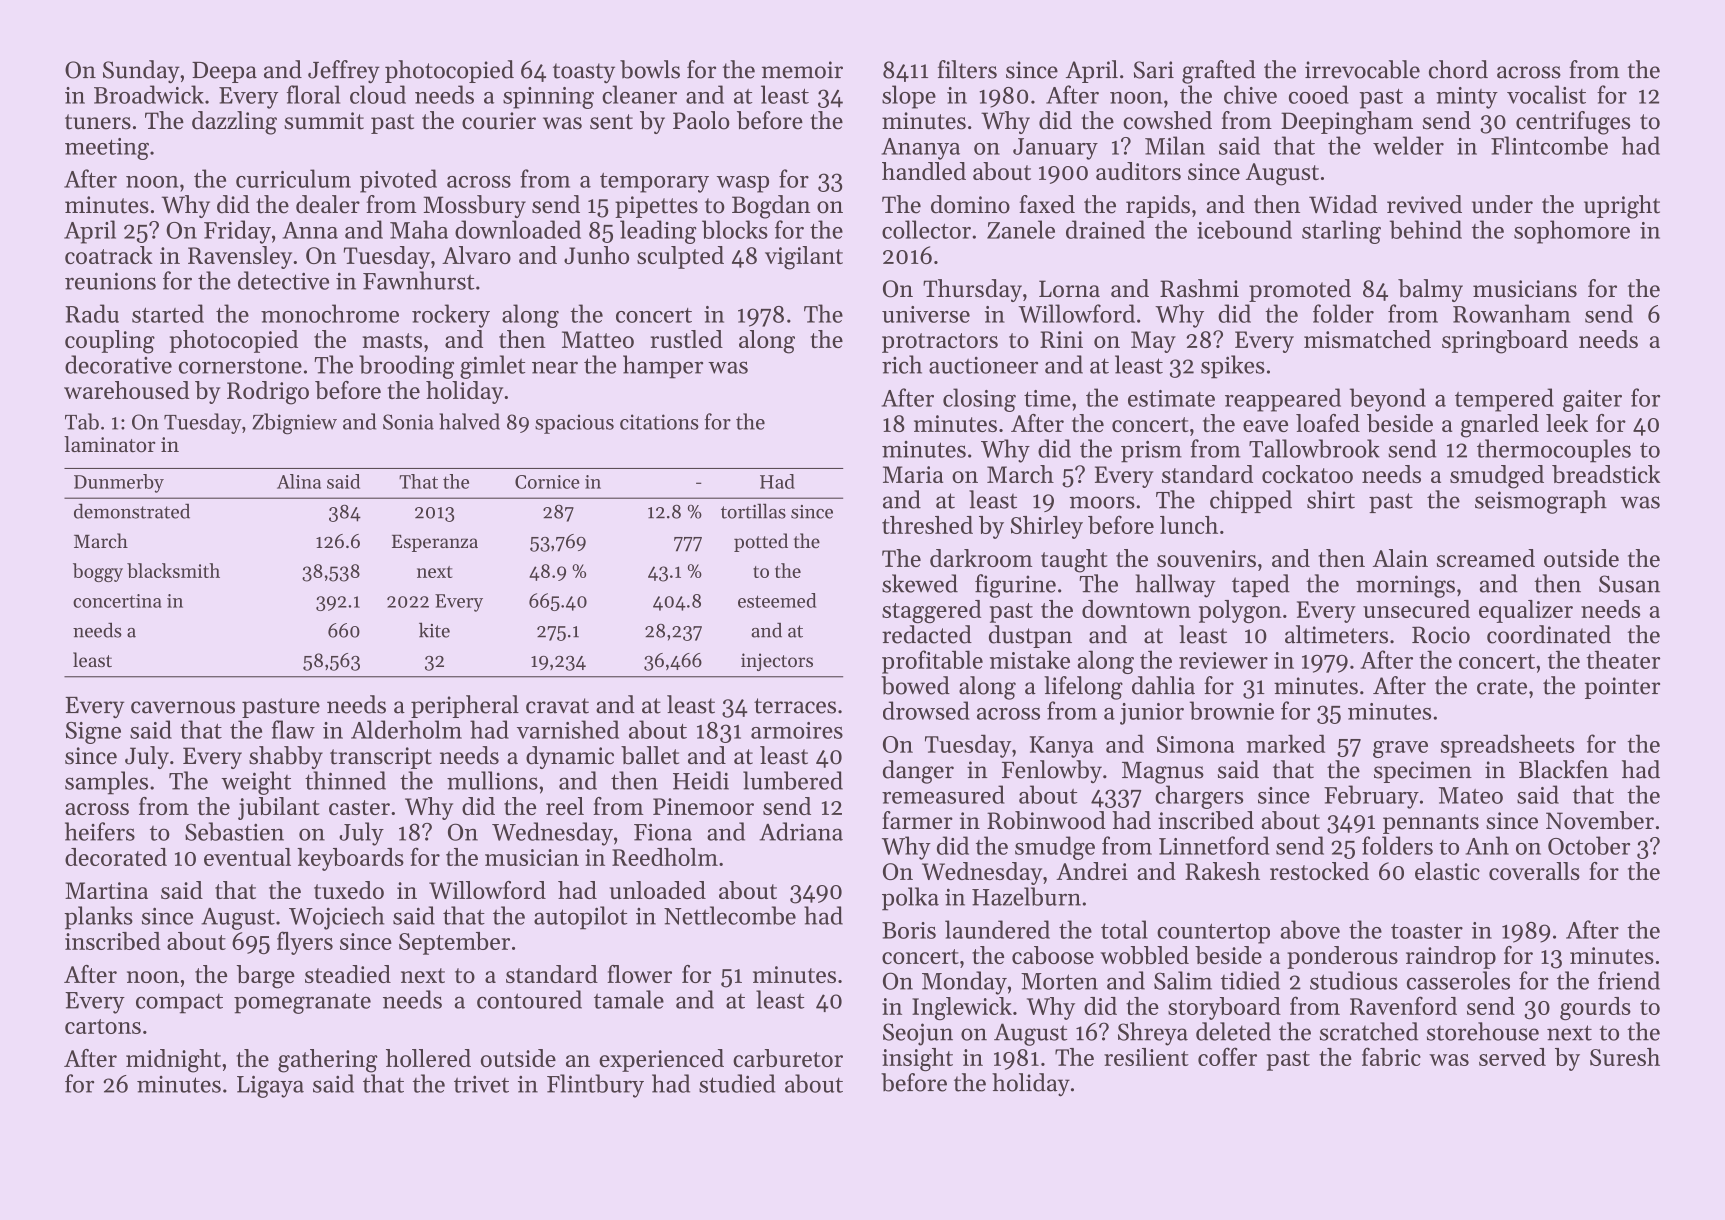  What do you see at coordinates (665, 857) in the page?
I see `Reedholm` at bounding box center [665, 857].
